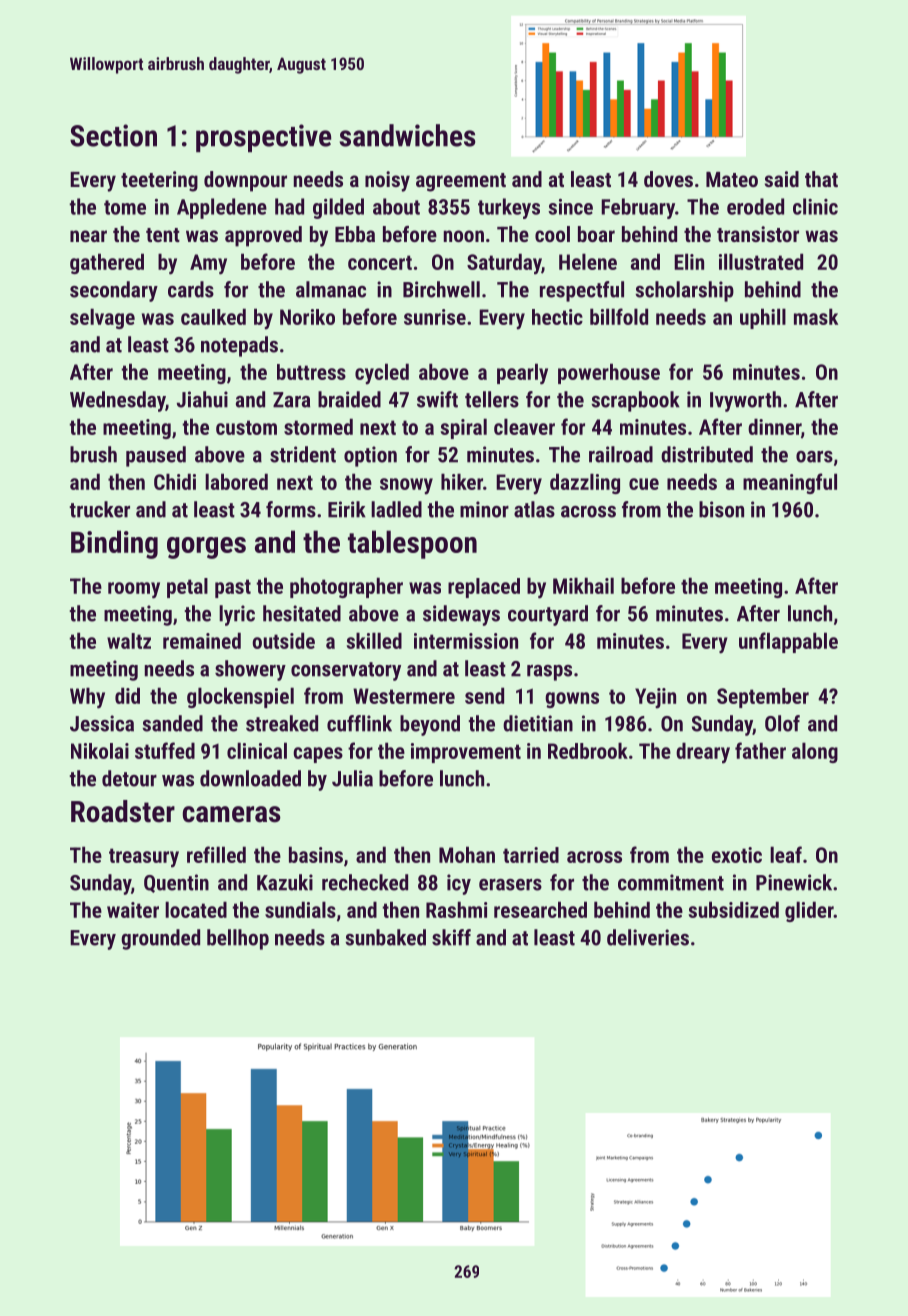  Describe the element at coordinates (407, 135) in the screenshot. I see `sandwiches` at that location.
